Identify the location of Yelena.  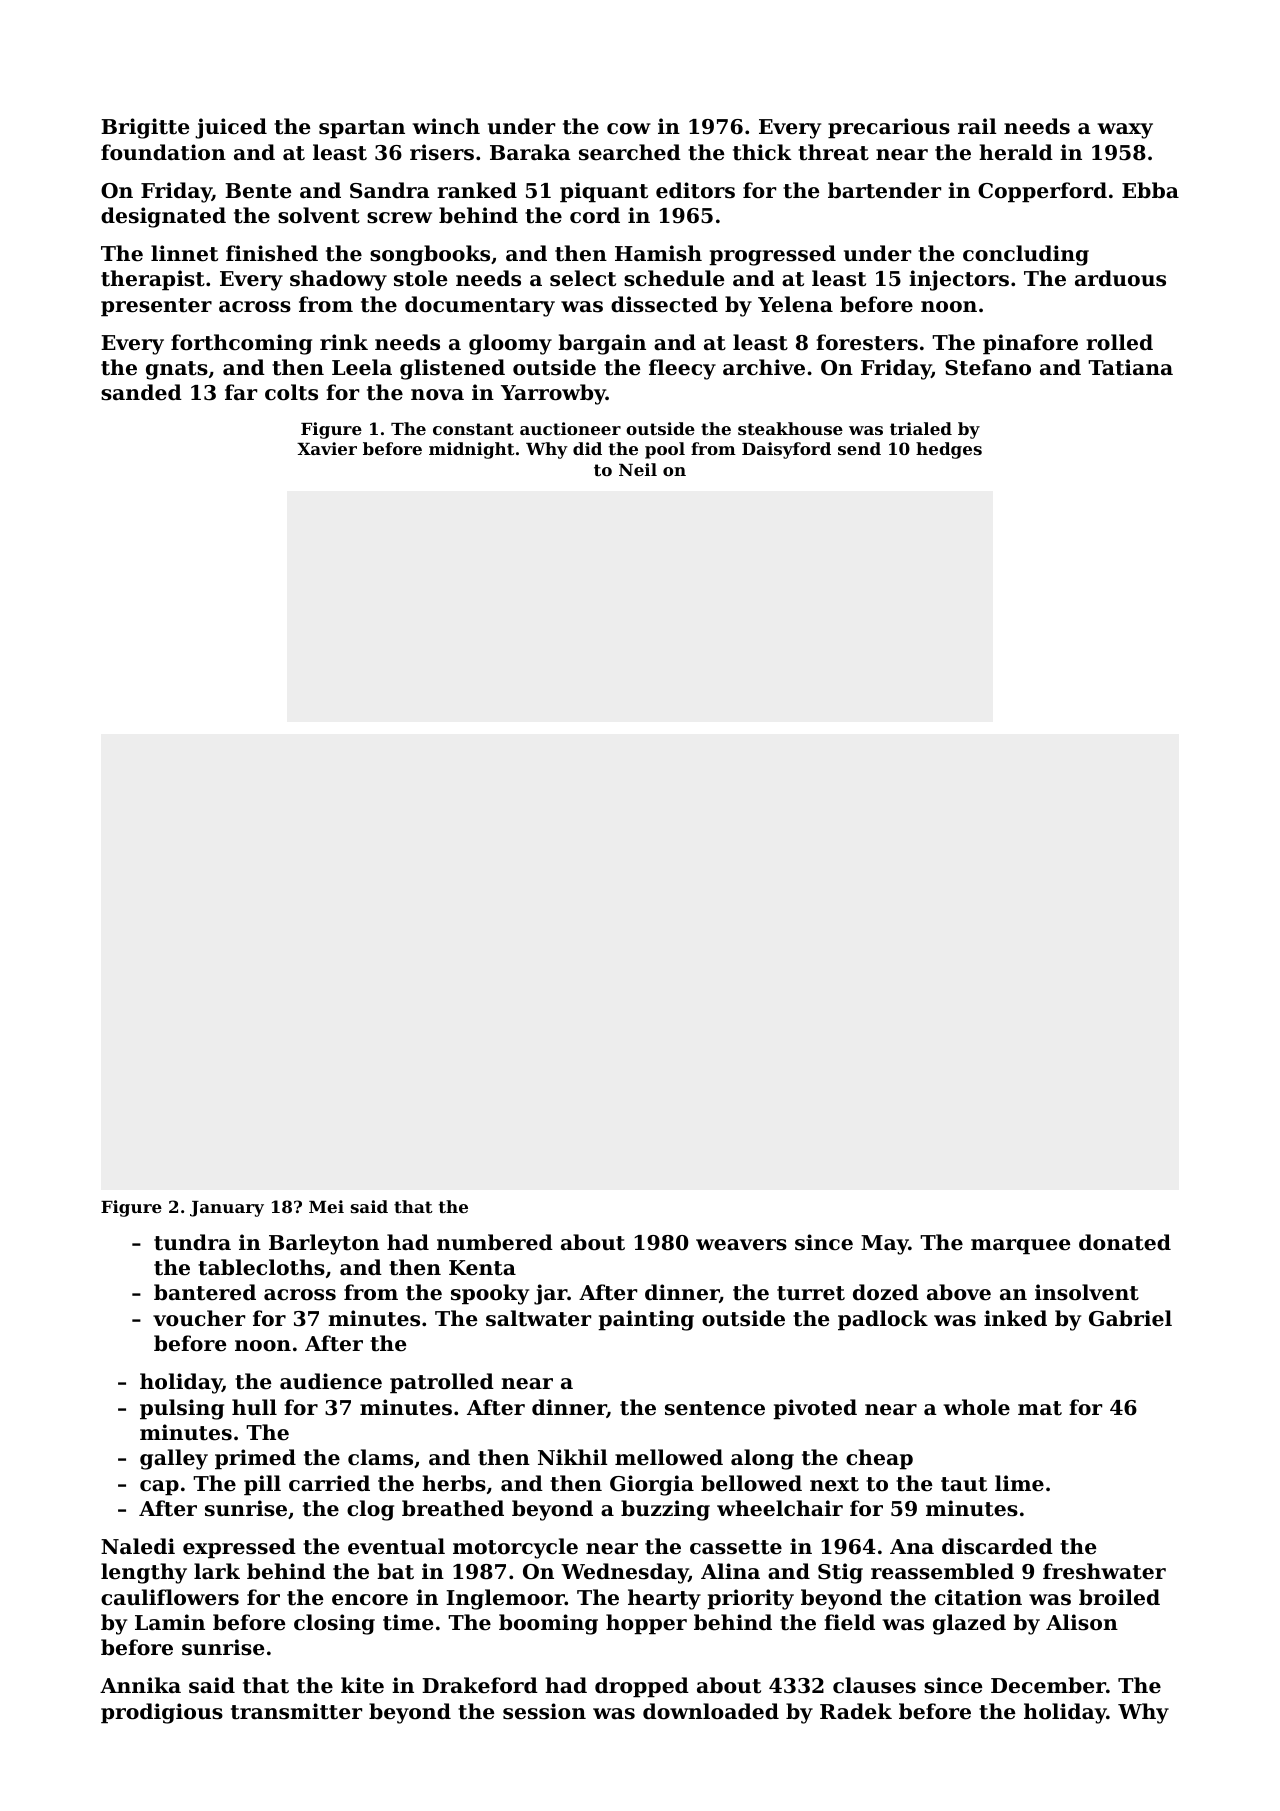
(795, 304).
